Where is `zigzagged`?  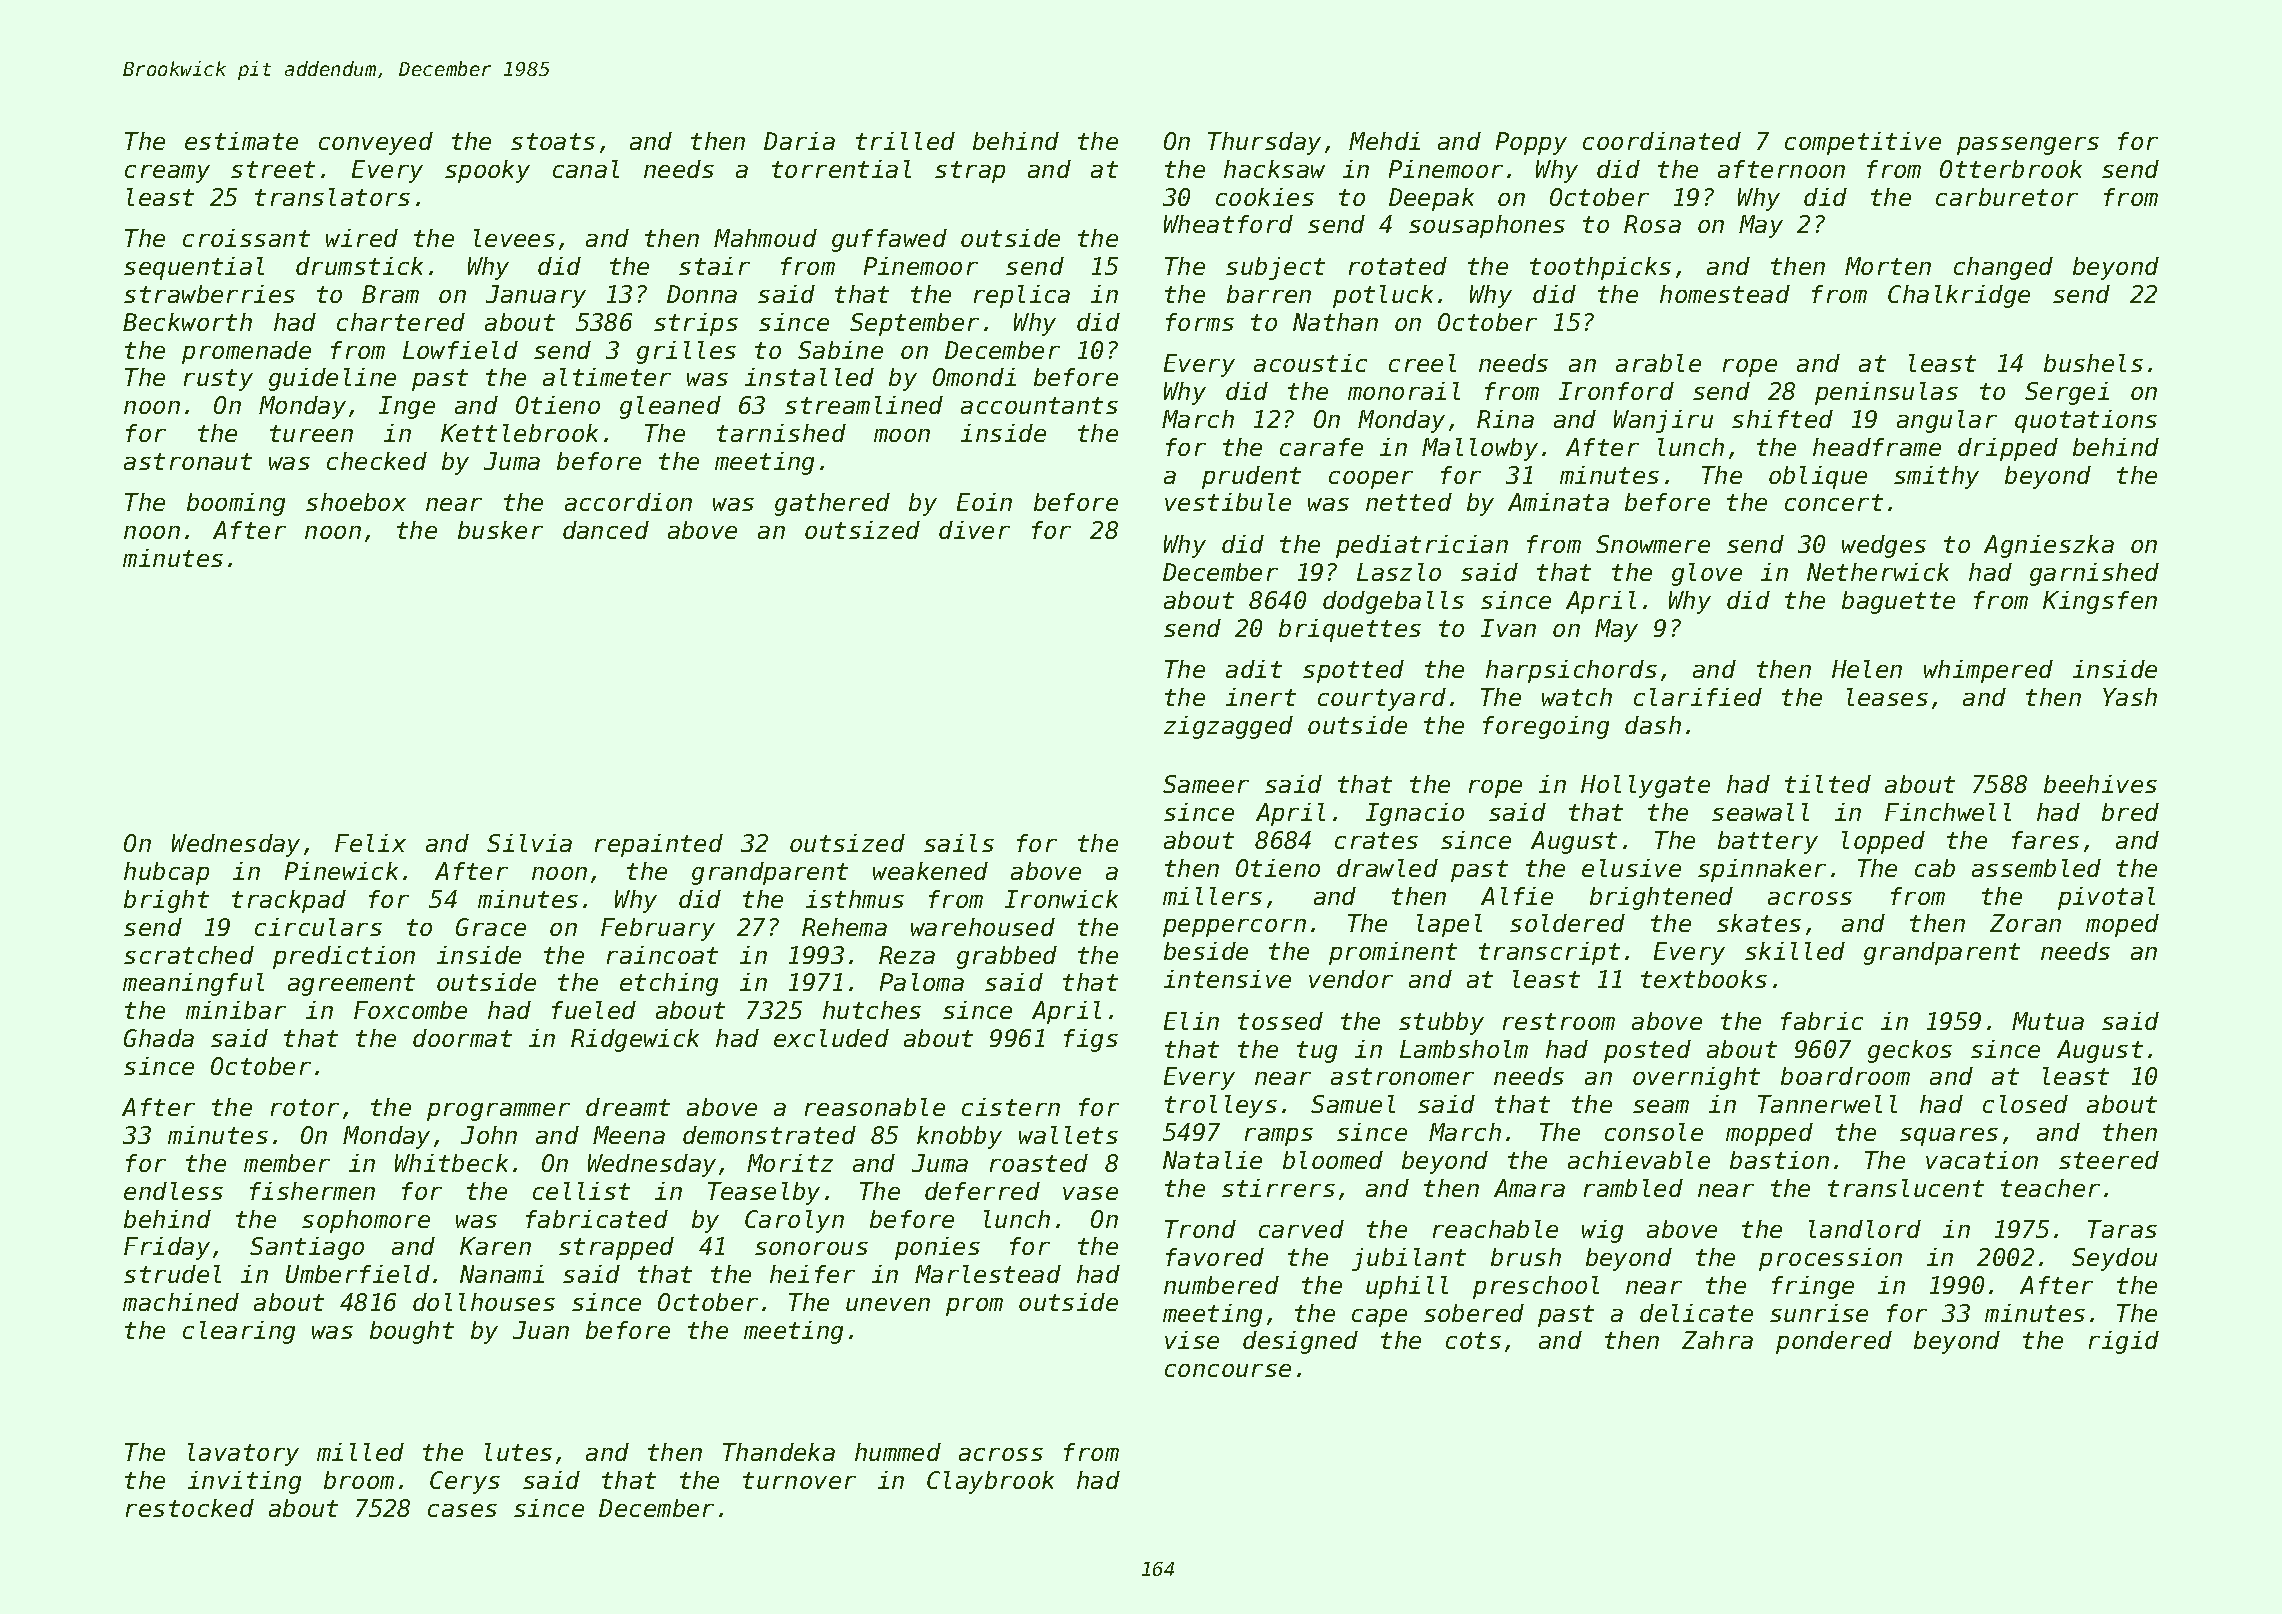 zigzagged is located at coordinates (1228, 727).
